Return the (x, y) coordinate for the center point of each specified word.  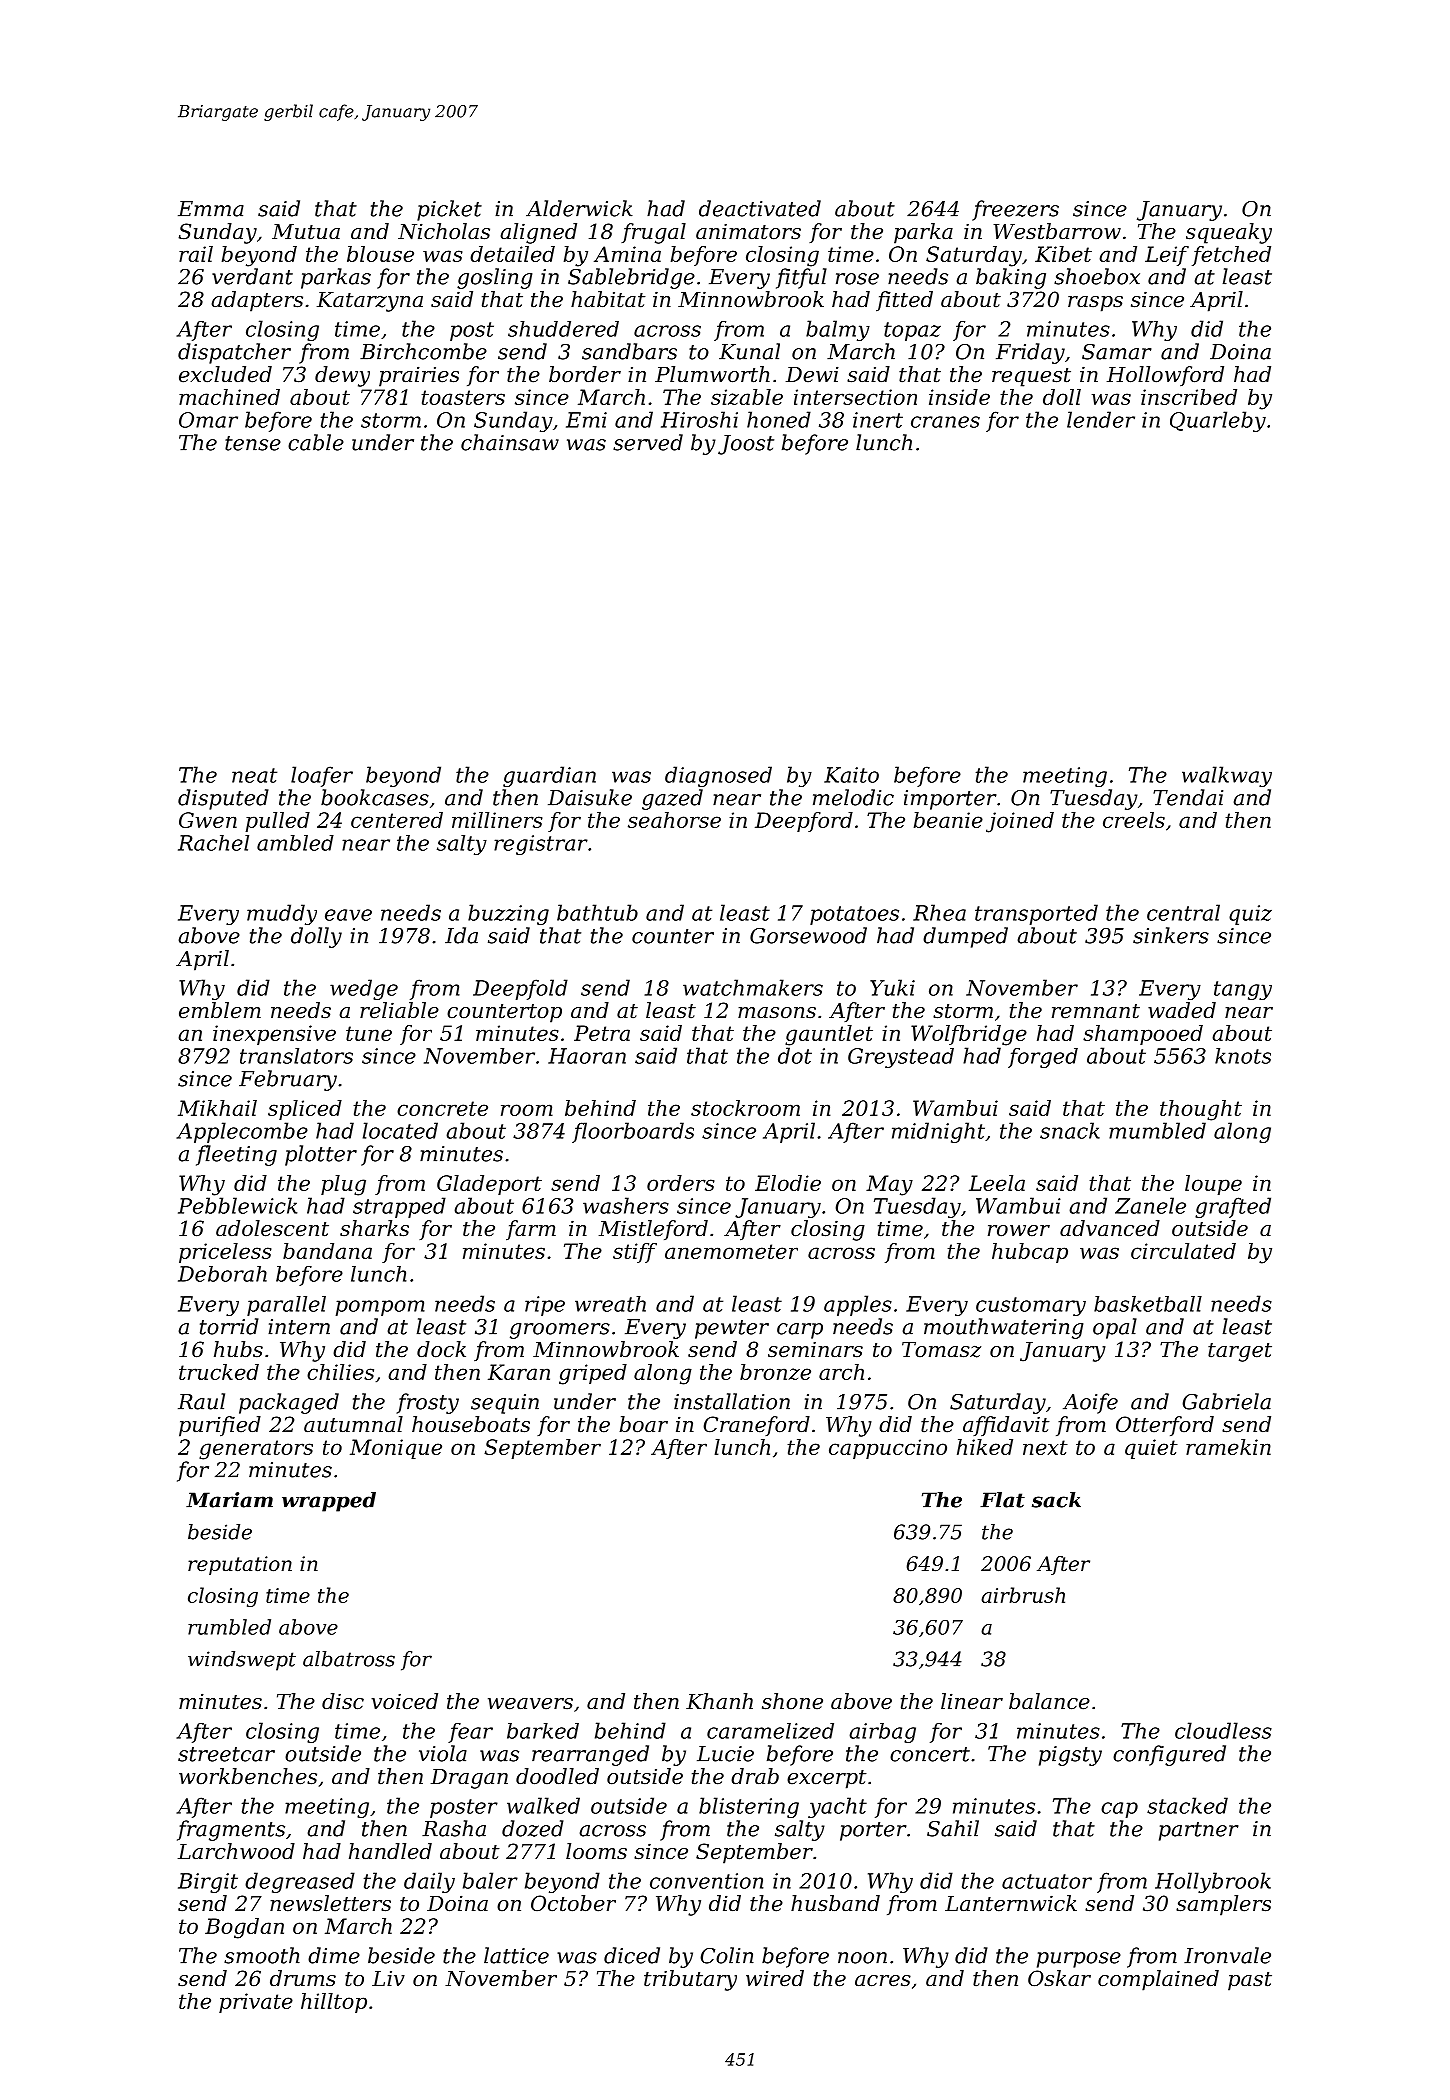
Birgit (208, 1883)
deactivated (760, 208)
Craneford (756, 1426)
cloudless (1223, 1730)
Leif (1167, 256)
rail (196, 254)
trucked (219, 1372)
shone (792, 1701)
